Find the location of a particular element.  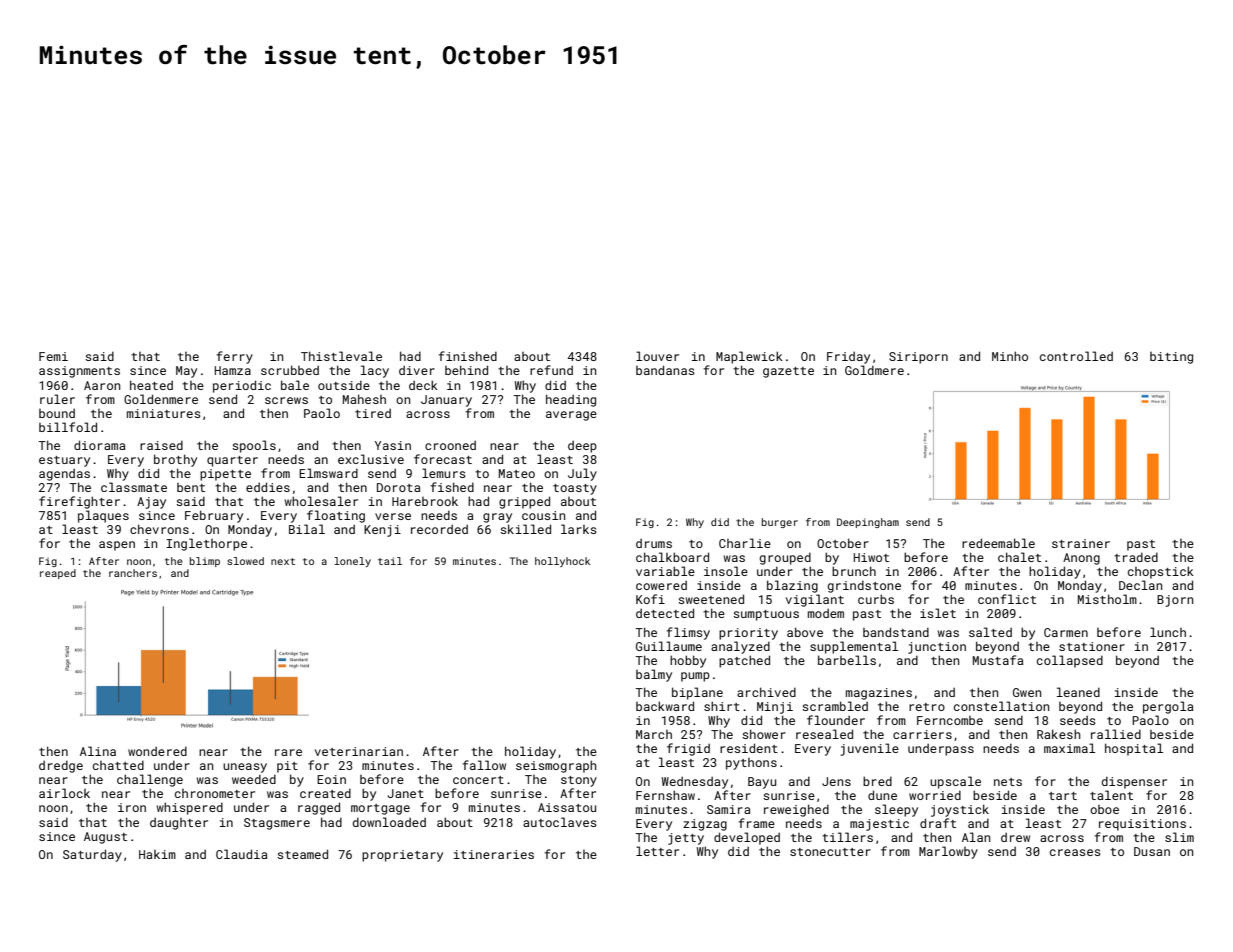

heading is located at coordinates (571, 400).
